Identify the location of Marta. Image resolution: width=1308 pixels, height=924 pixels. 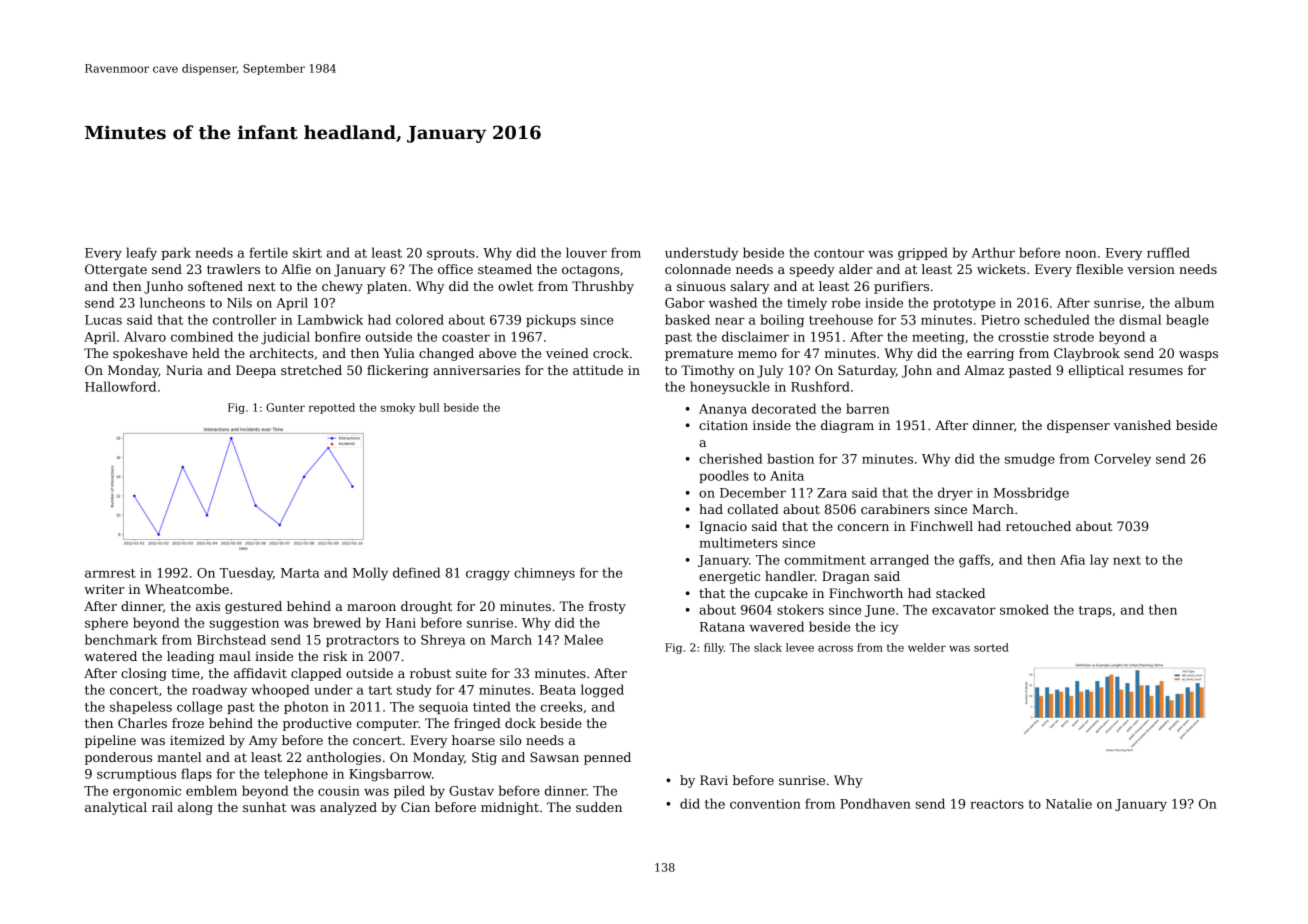
(300, 573).
